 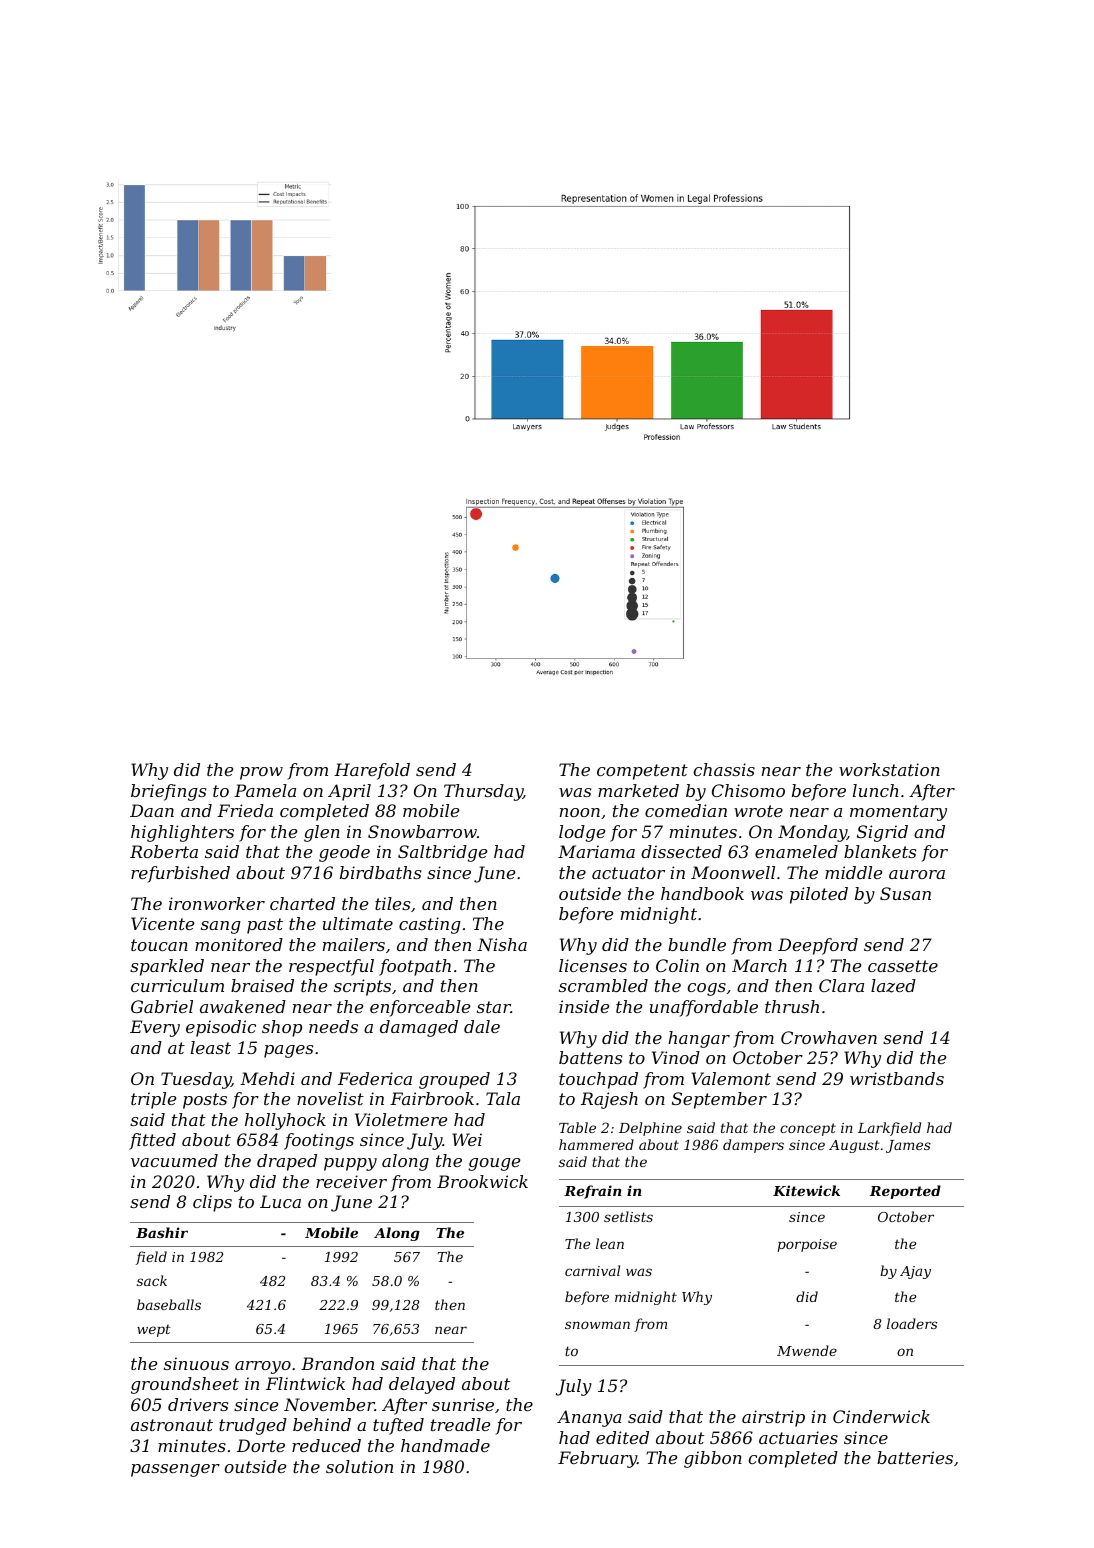 I want to click on snowman, so click(x=597, y=1325).
